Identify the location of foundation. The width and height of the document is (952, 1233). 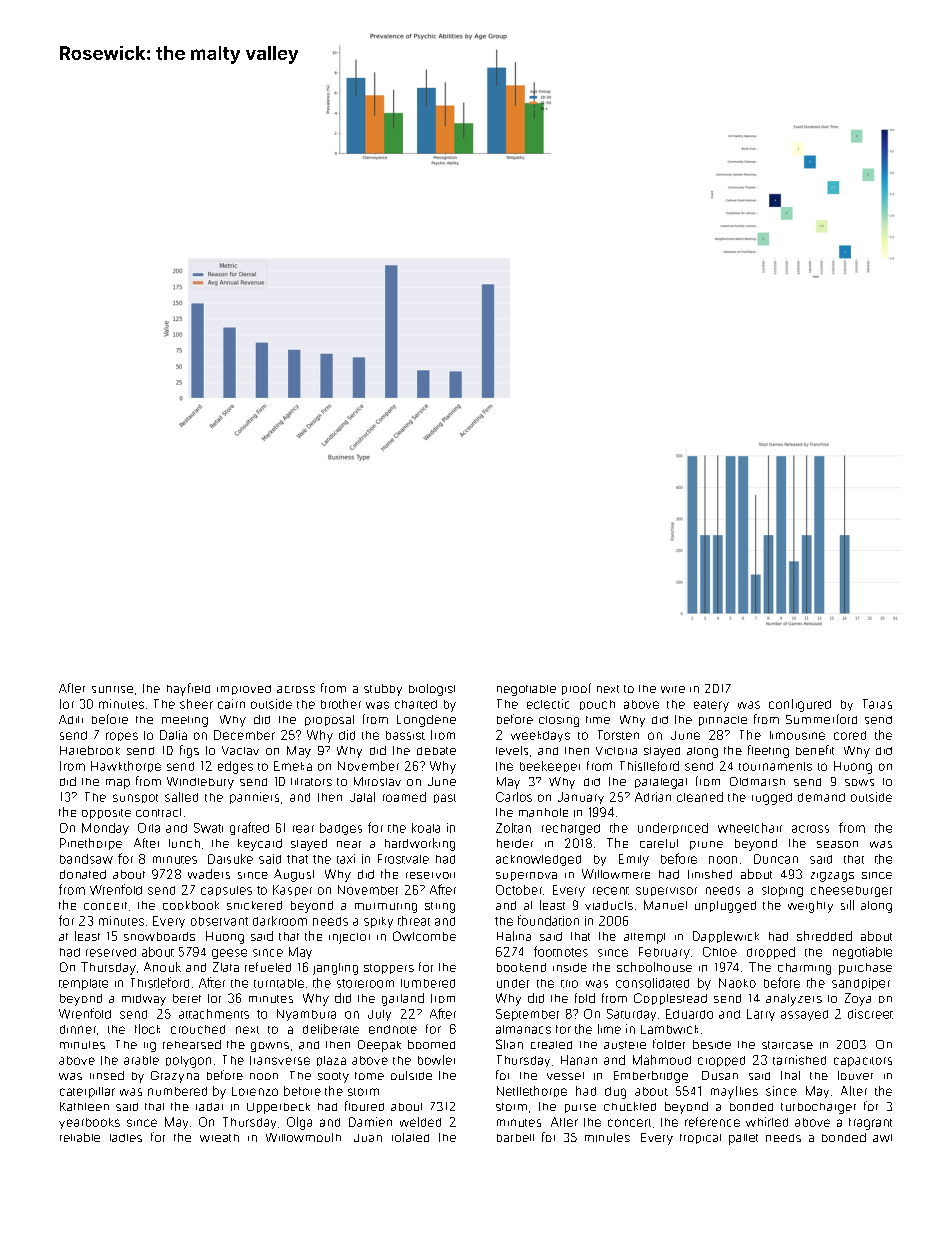
(548, 920).
